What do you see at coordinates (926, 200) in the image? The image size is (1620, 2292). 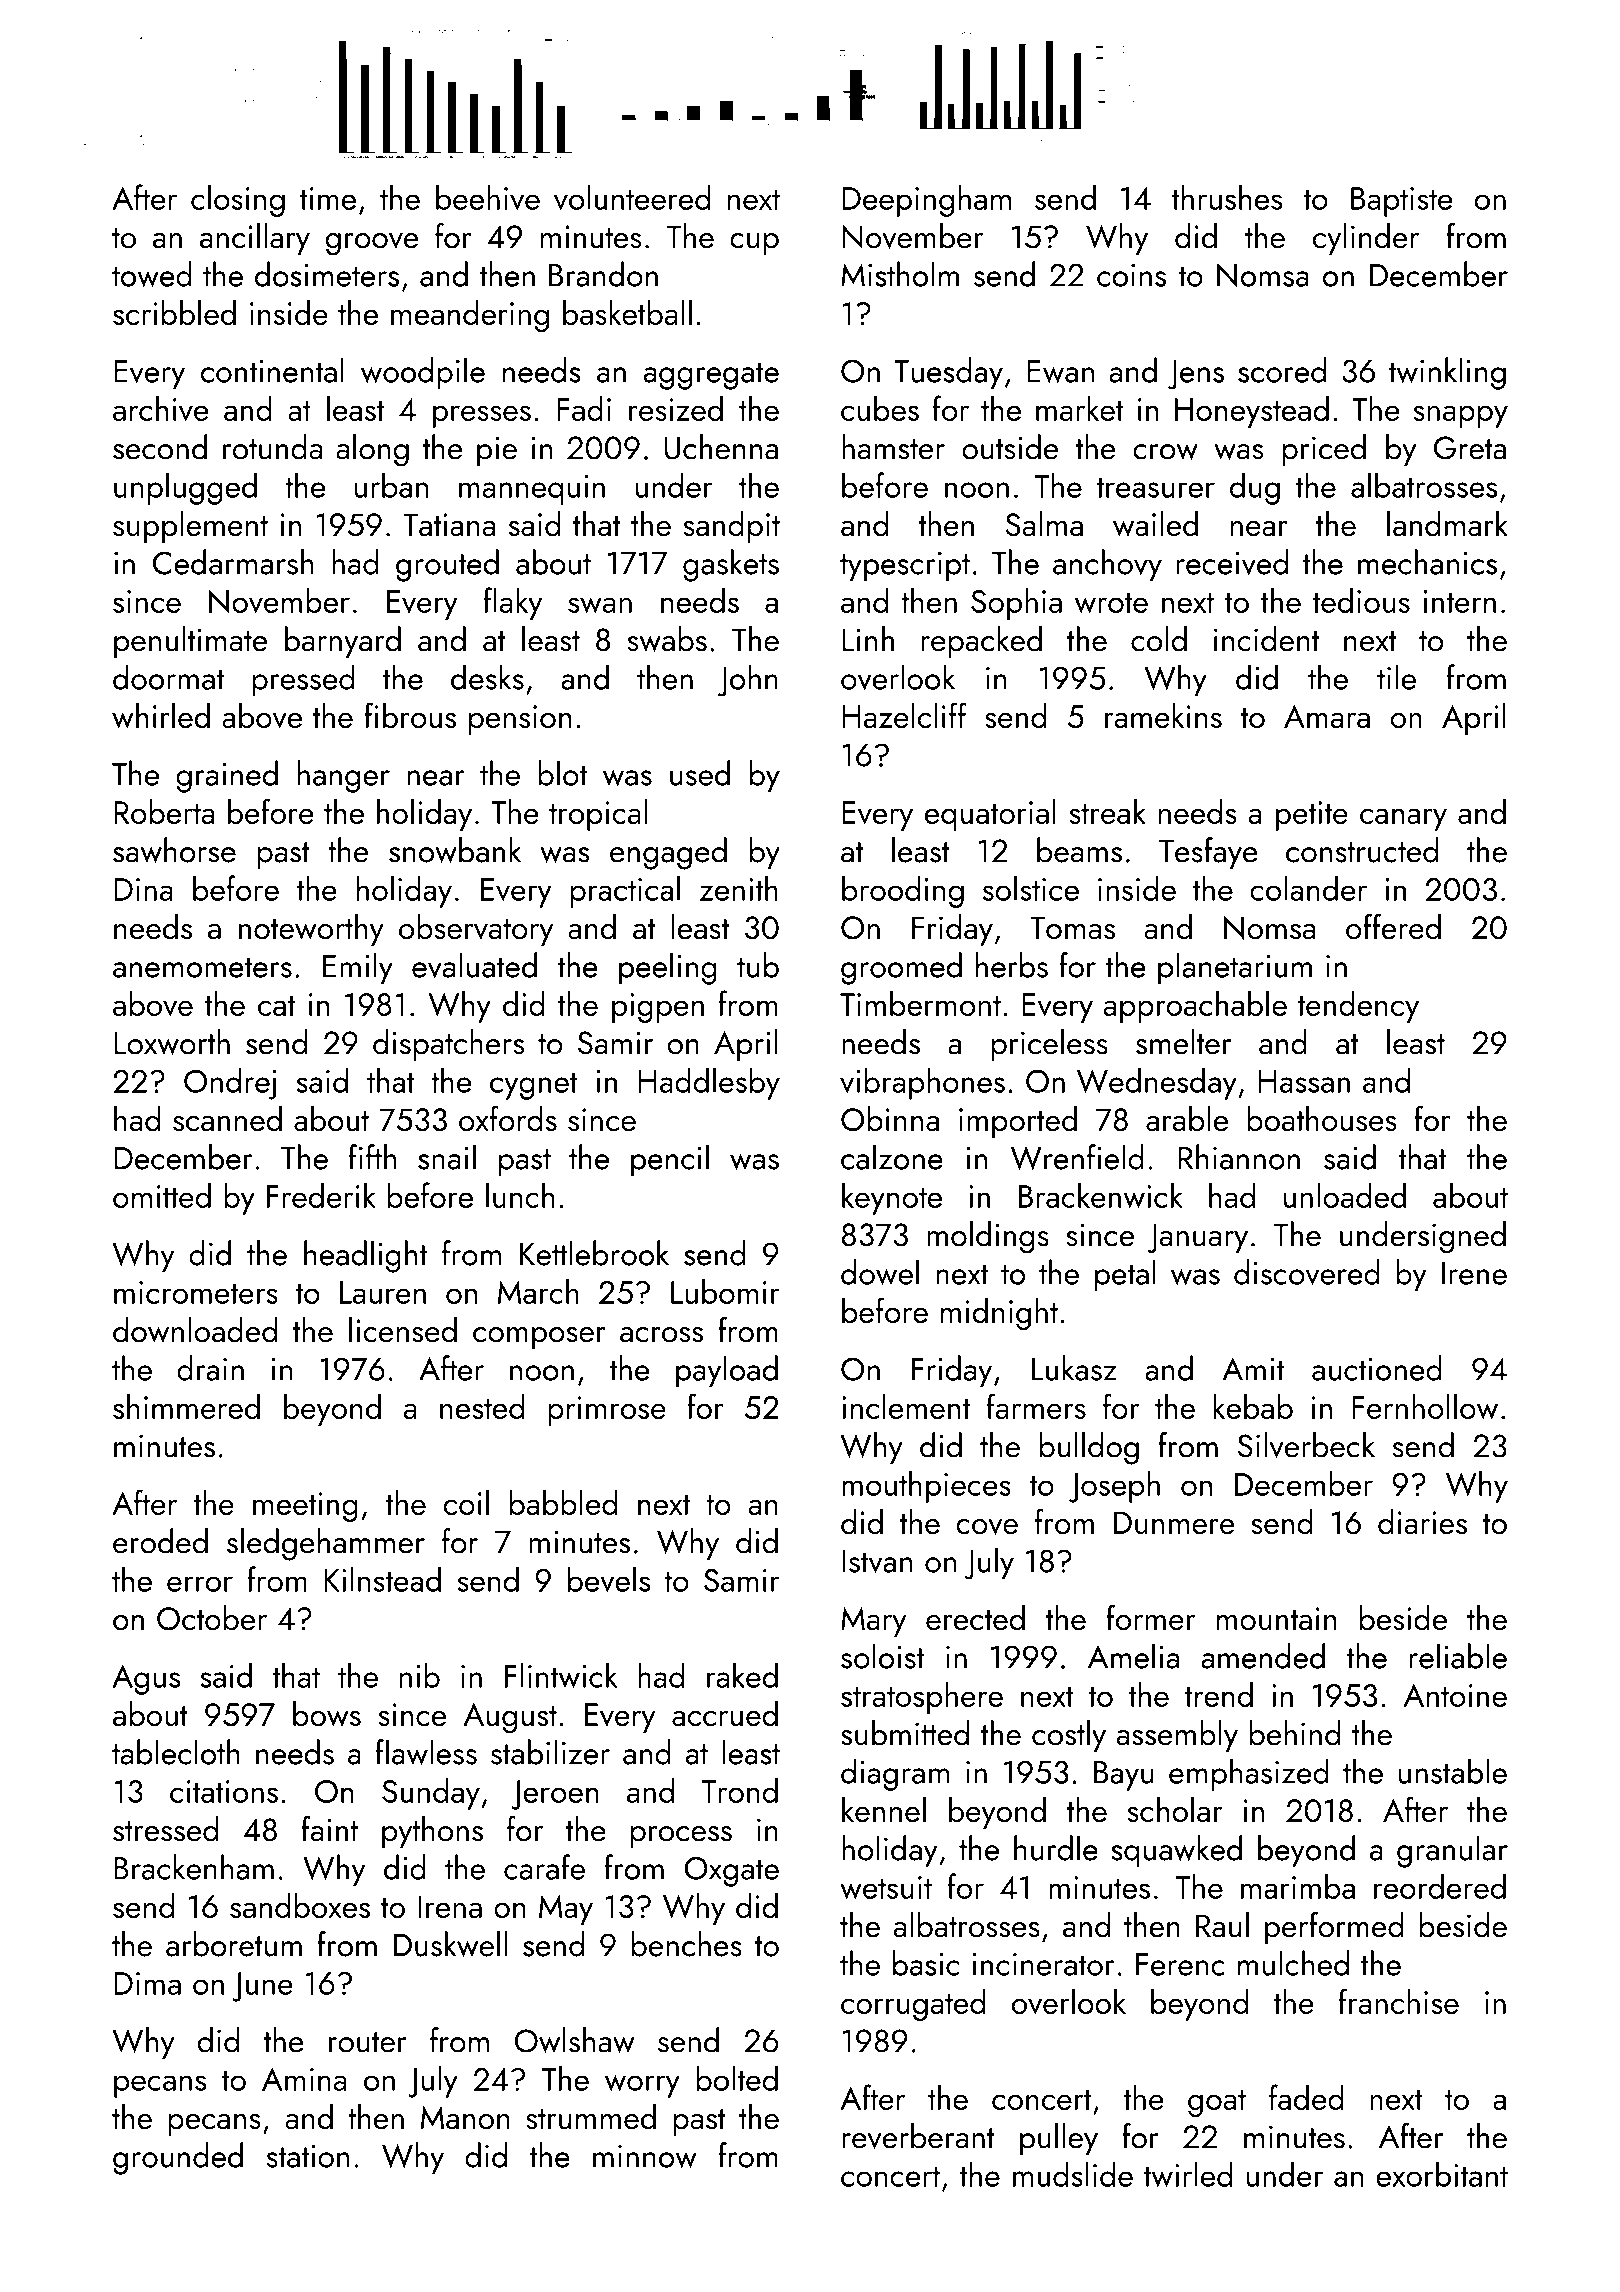 I see `Deepingham` at bounding box center [926, 200].
